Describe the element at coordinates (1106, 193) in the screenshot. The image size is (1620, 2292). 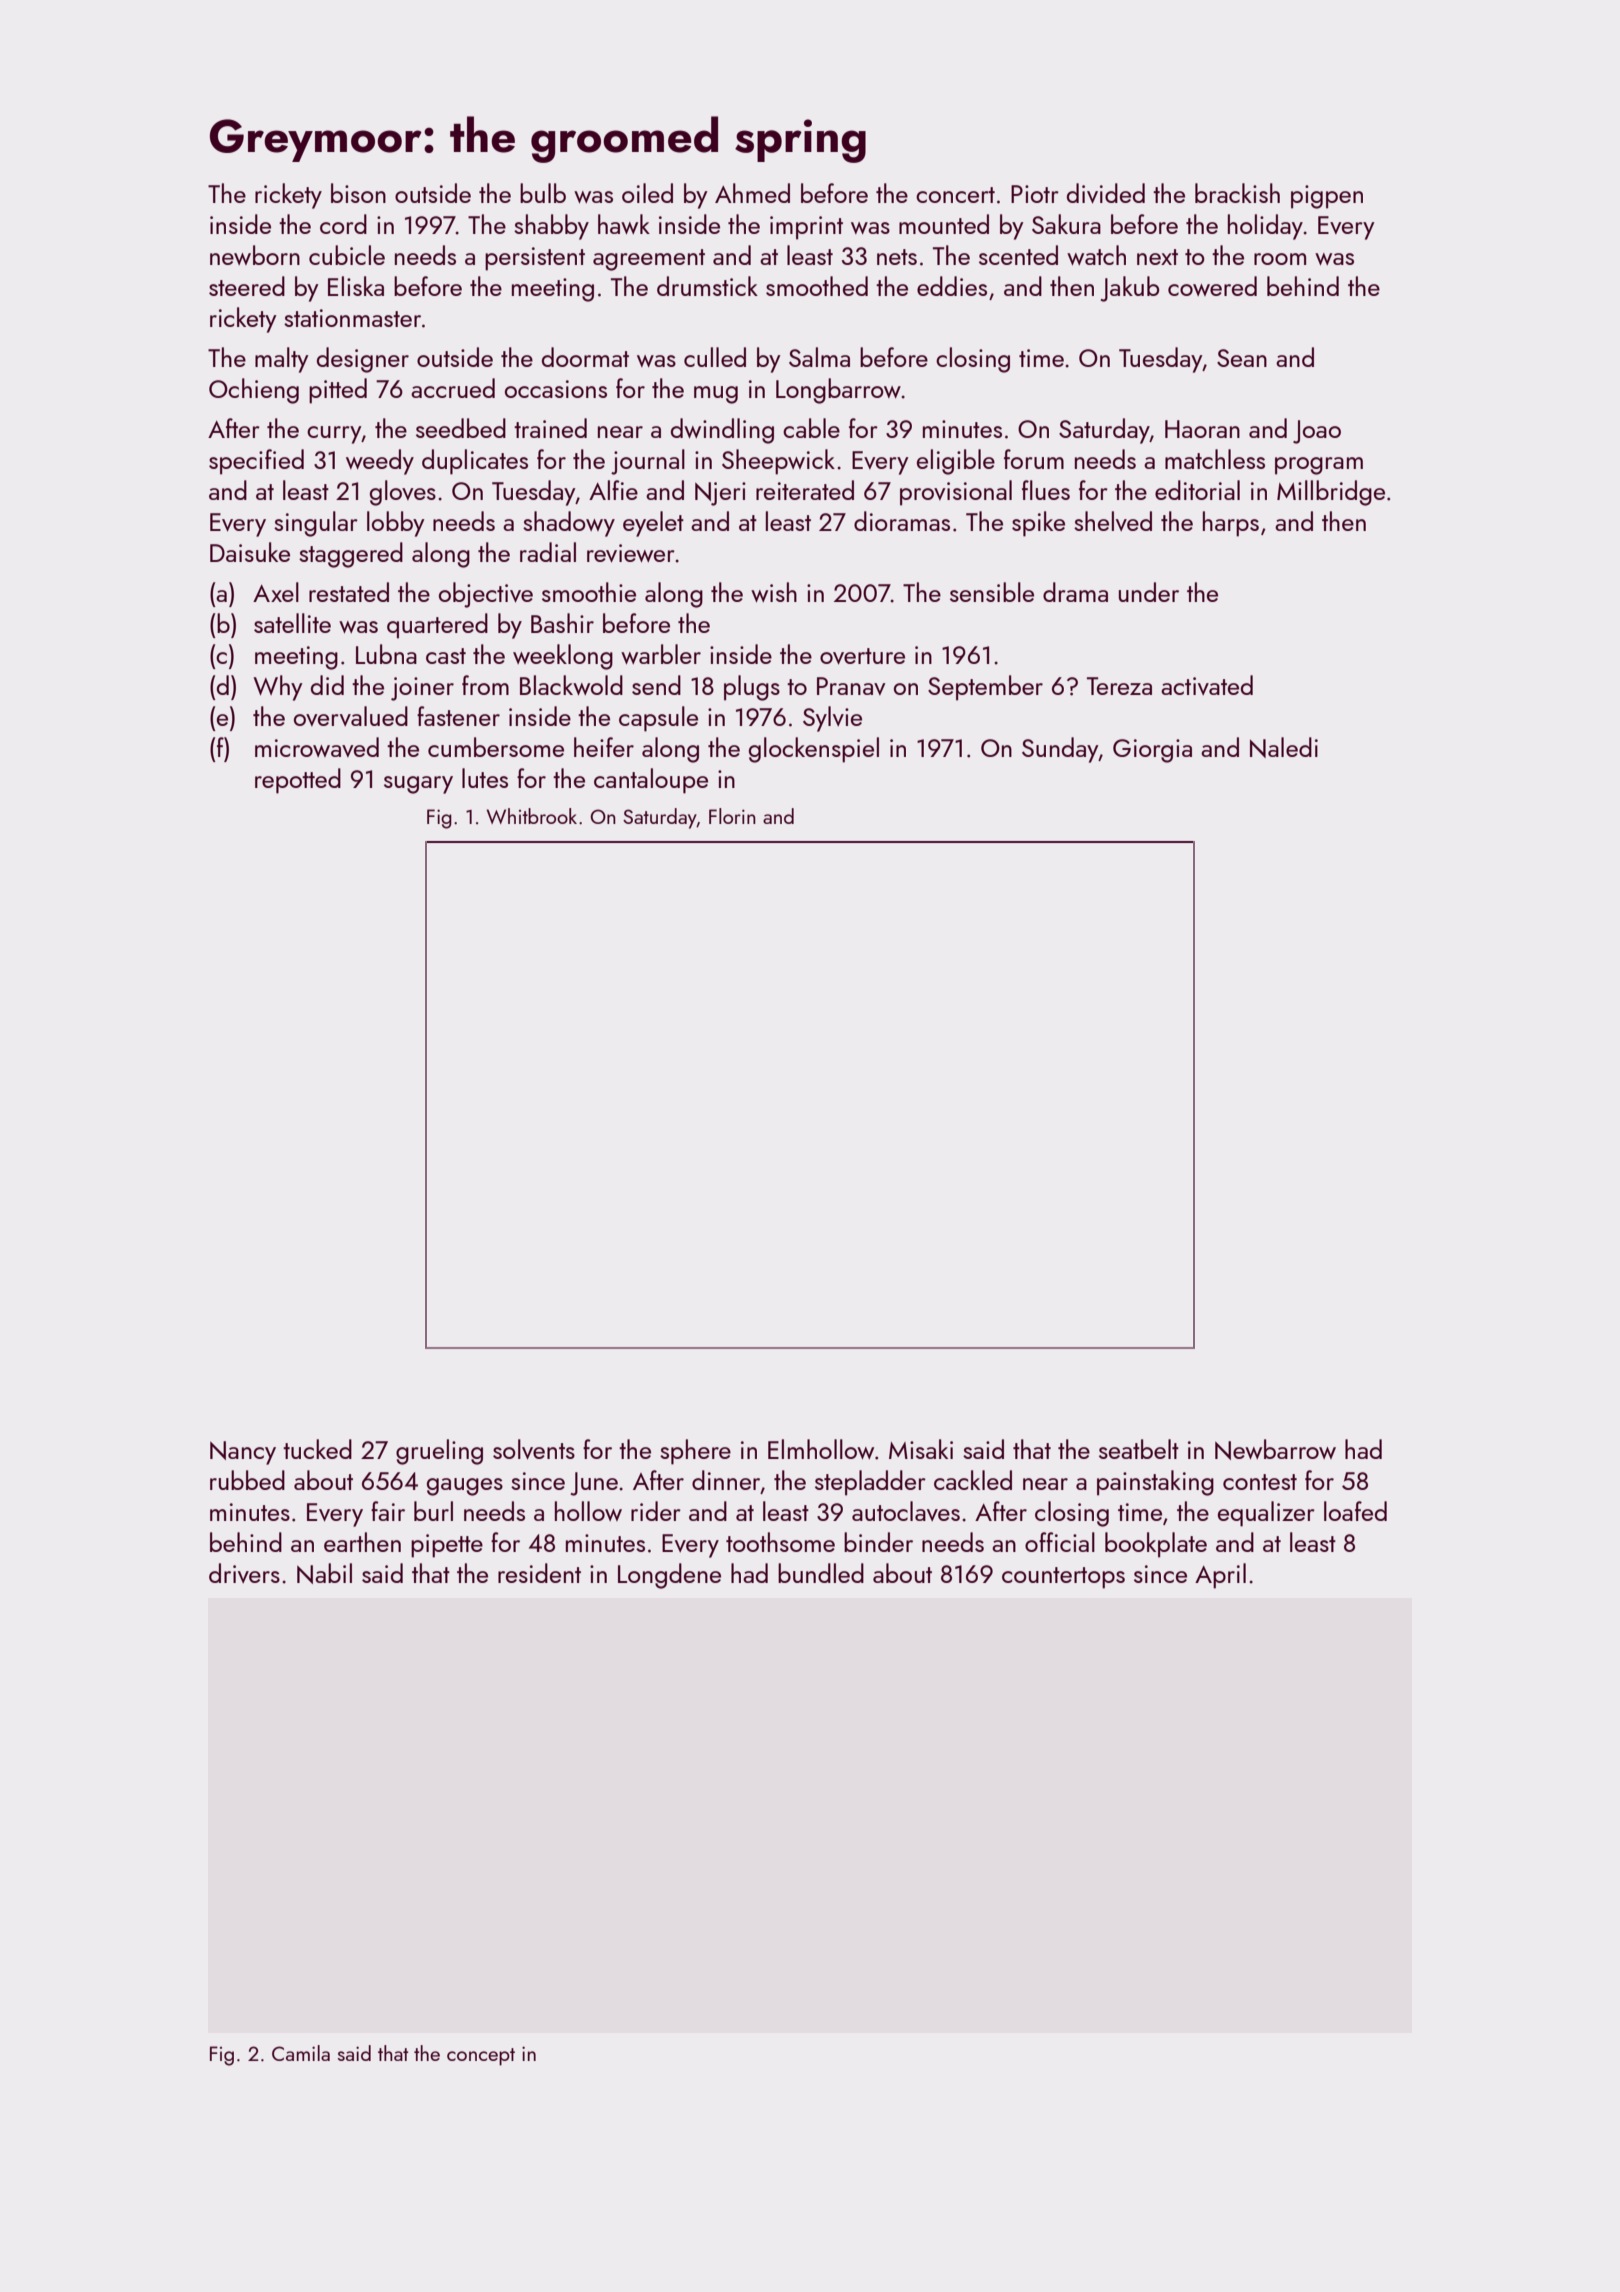
I see `divided` at that location.
